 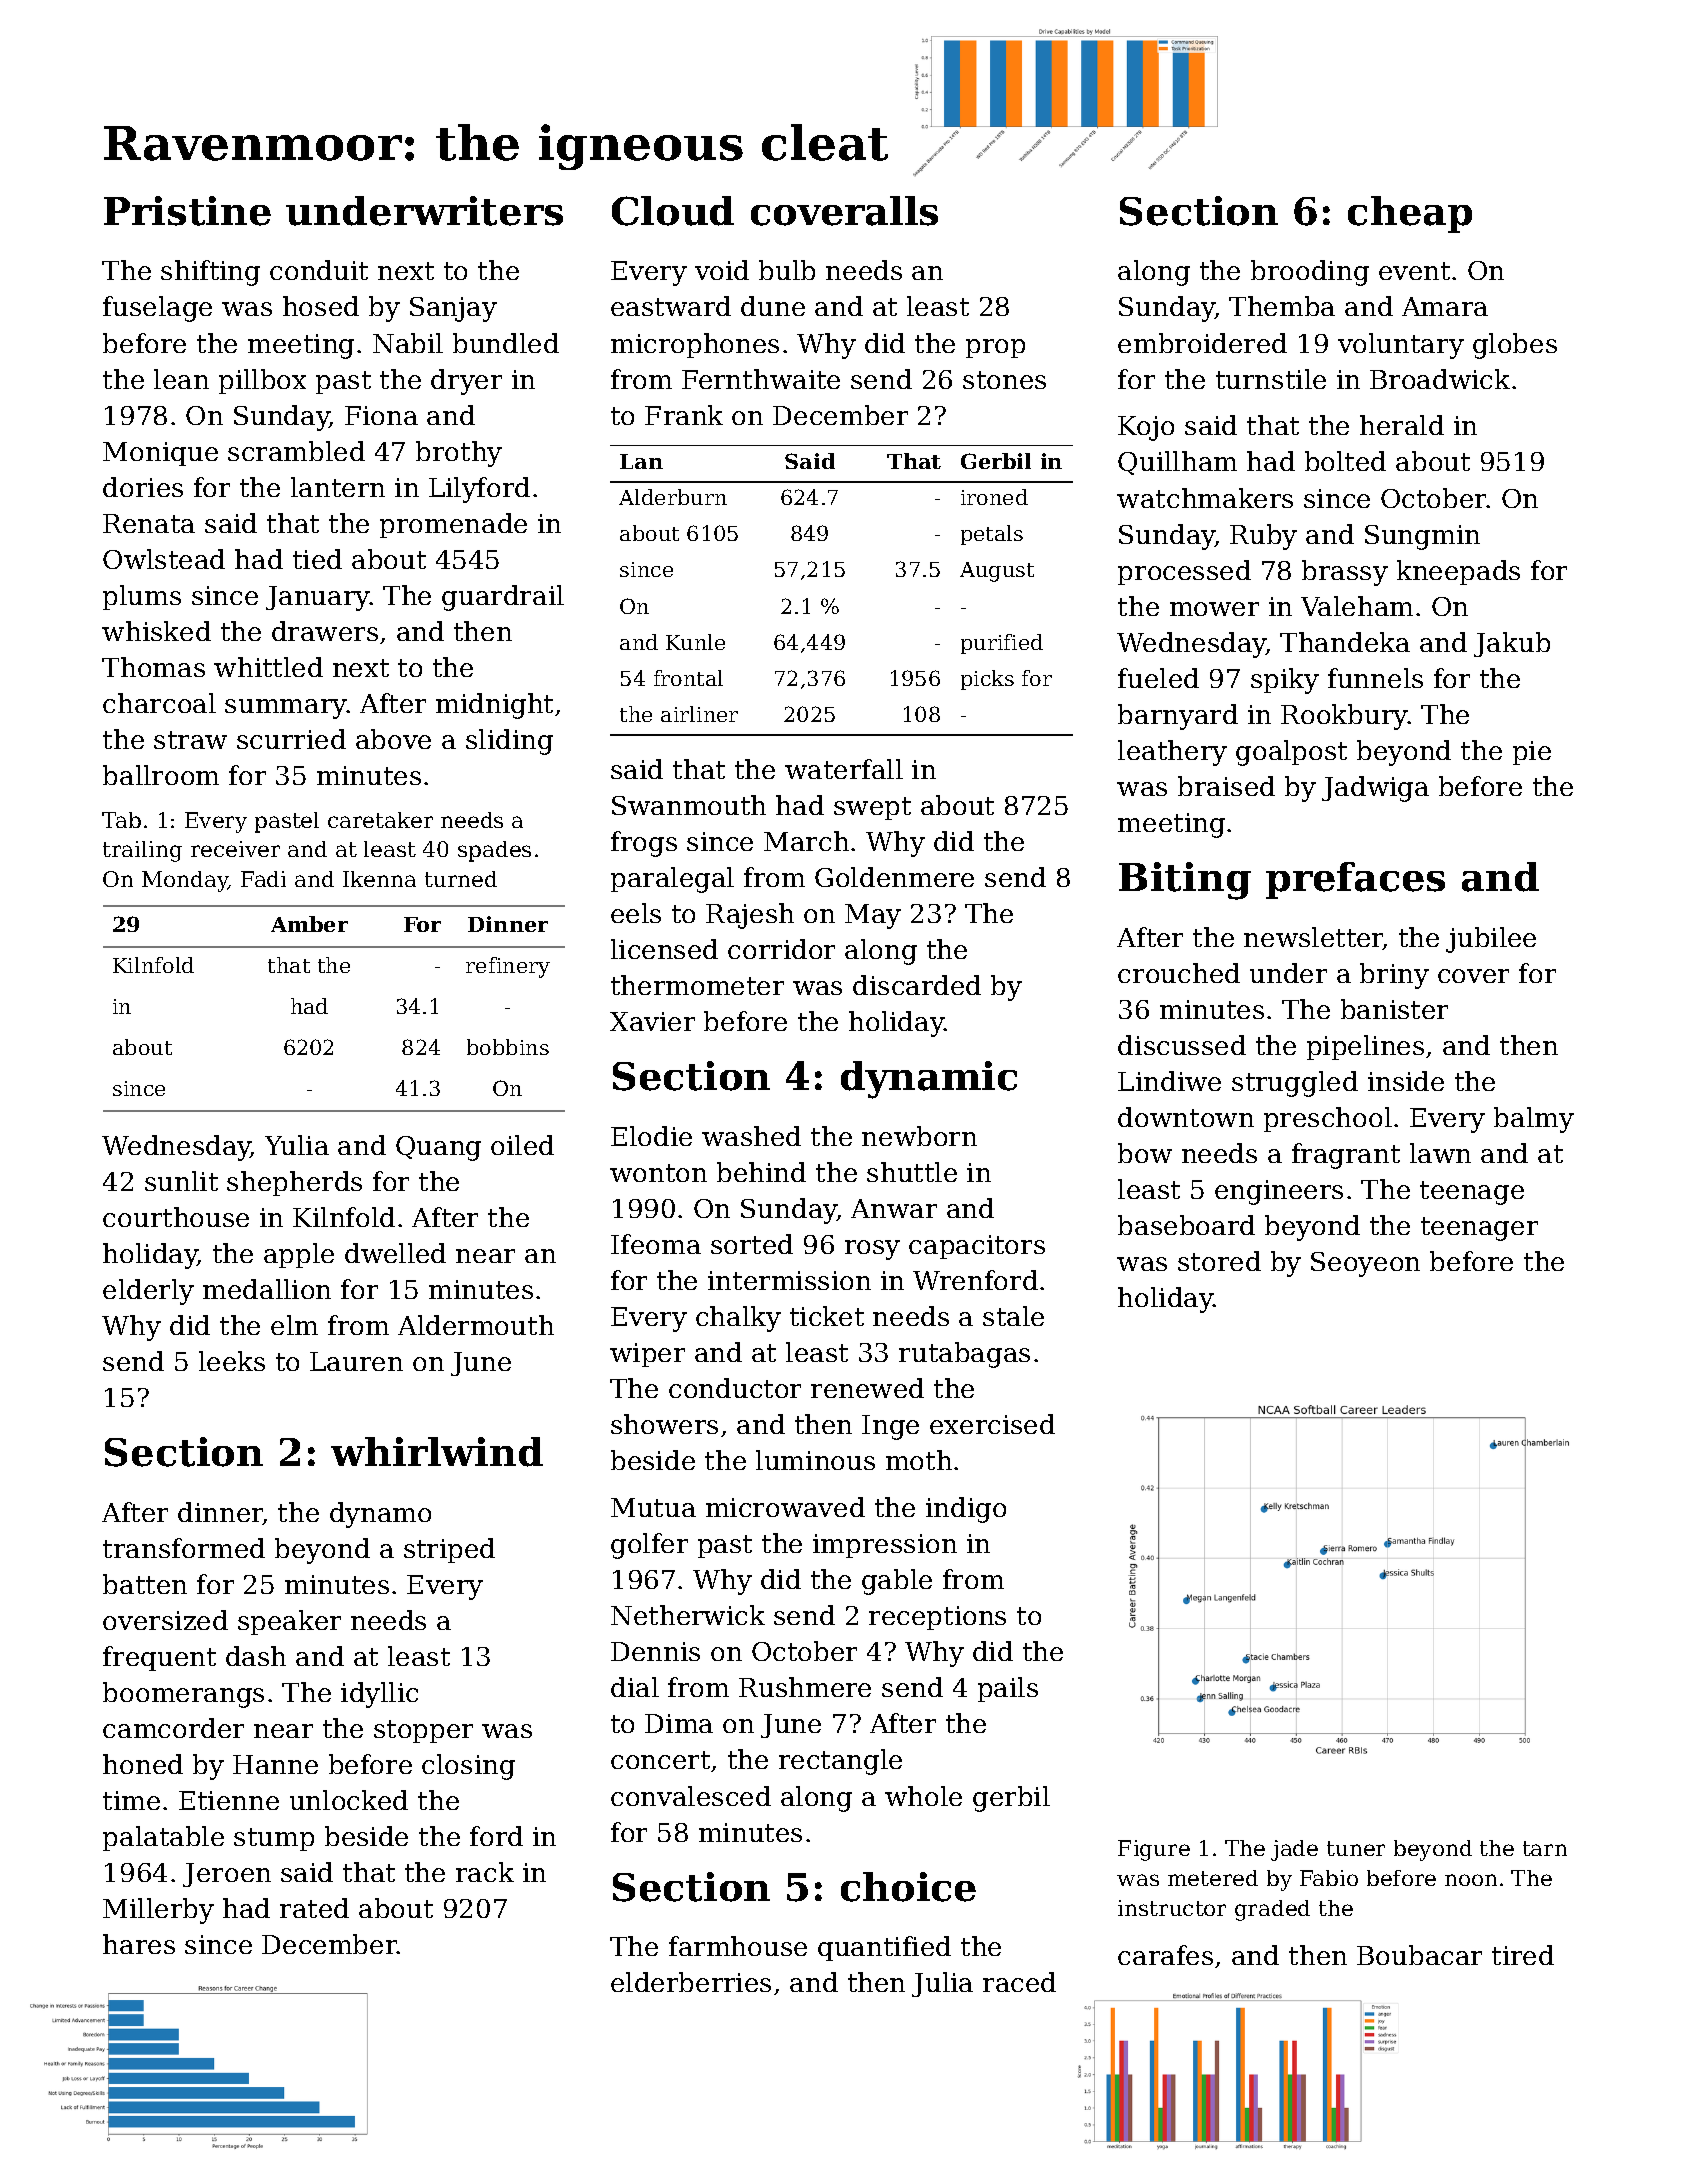 I want to click on Aldermouth, so click(x=476, y=1325).
